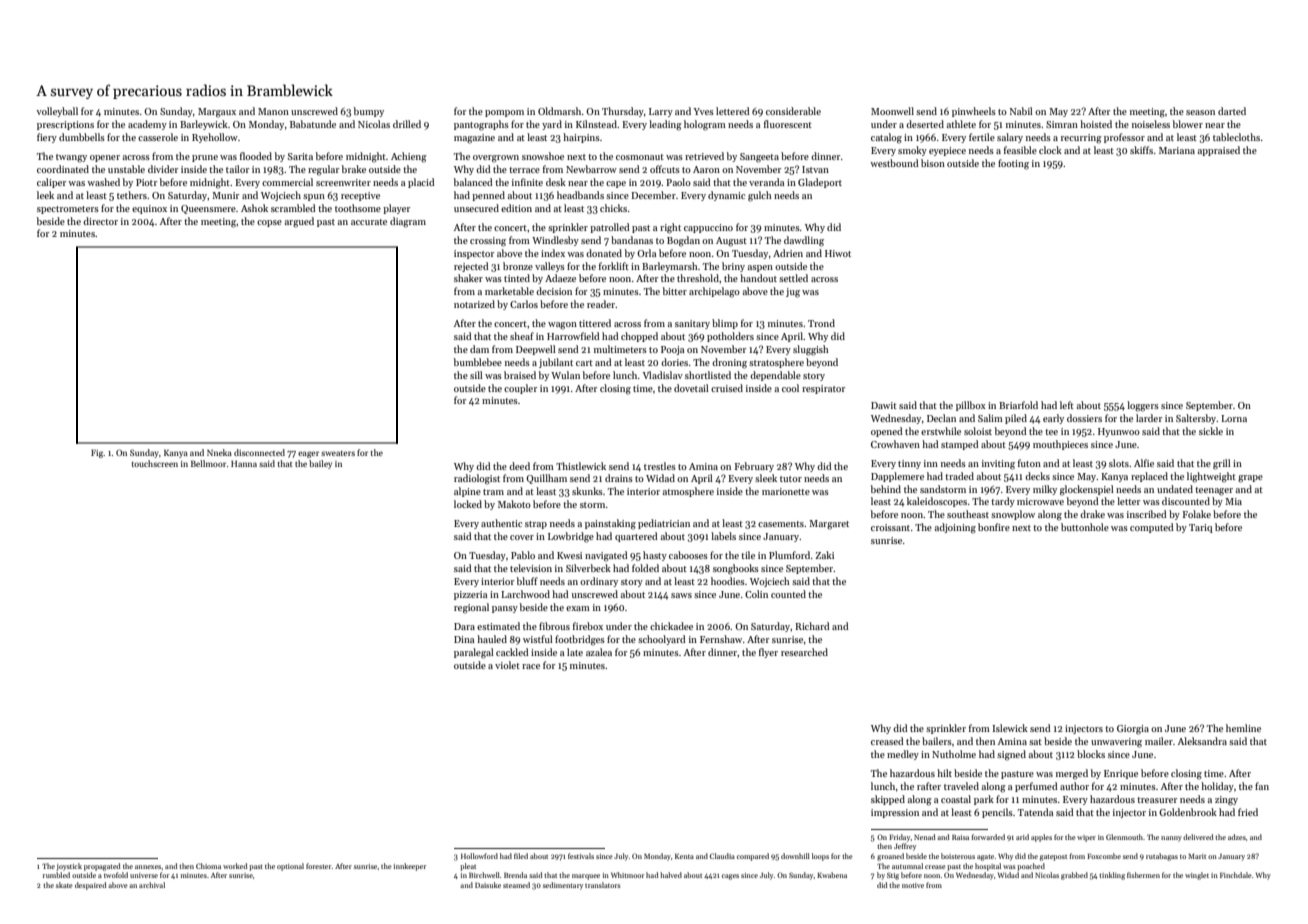  What do you see at coordinates (1219, 151) in the screenshot?
I see `appraised` at bounding box center [1219, 151].
